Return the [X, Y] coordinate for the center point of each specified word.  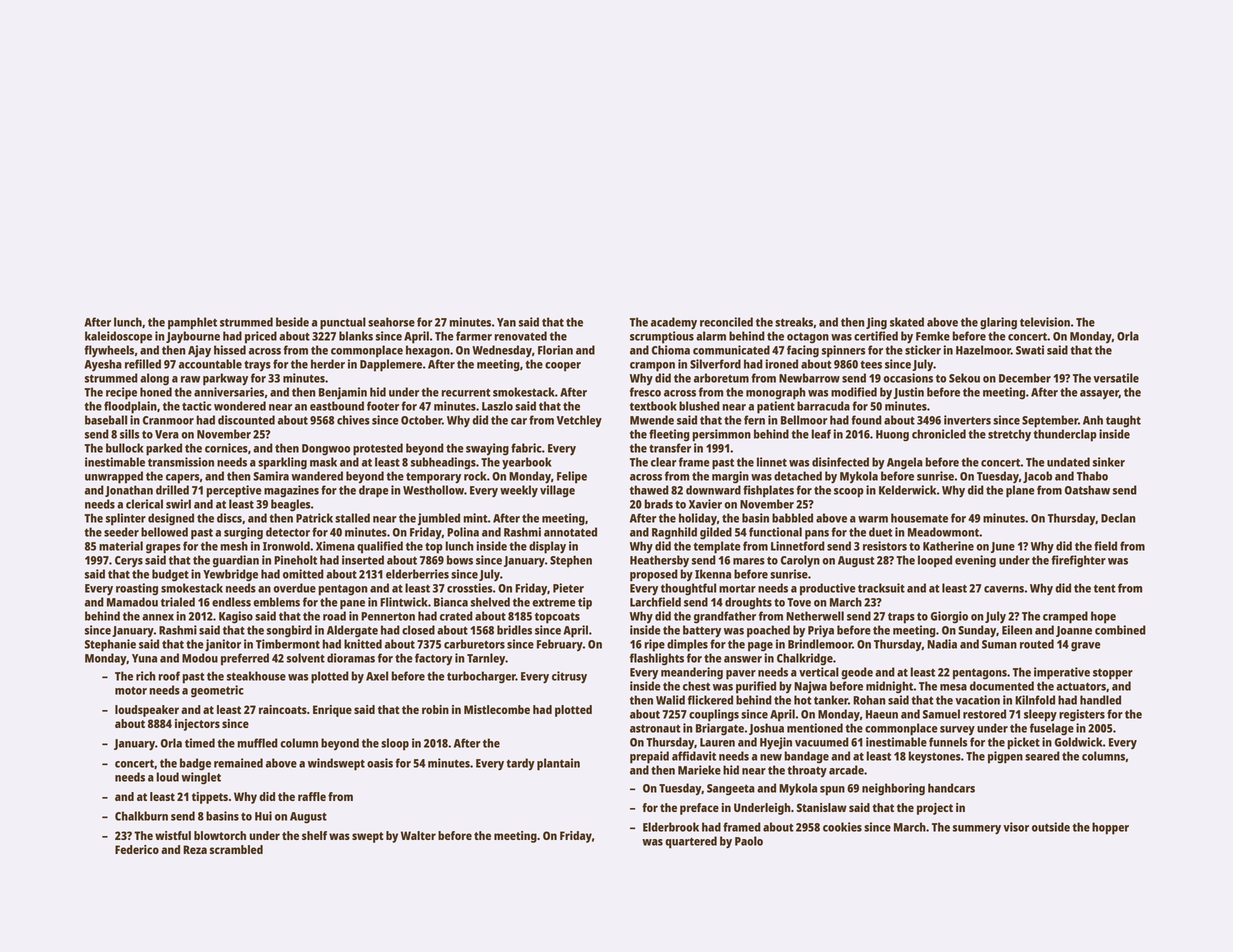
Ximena [335, 546]
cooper [563, 367]
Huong [892, 436]
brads [658, 504]
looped [935, 561]
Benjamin [343, 393]
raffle [312, 796]
